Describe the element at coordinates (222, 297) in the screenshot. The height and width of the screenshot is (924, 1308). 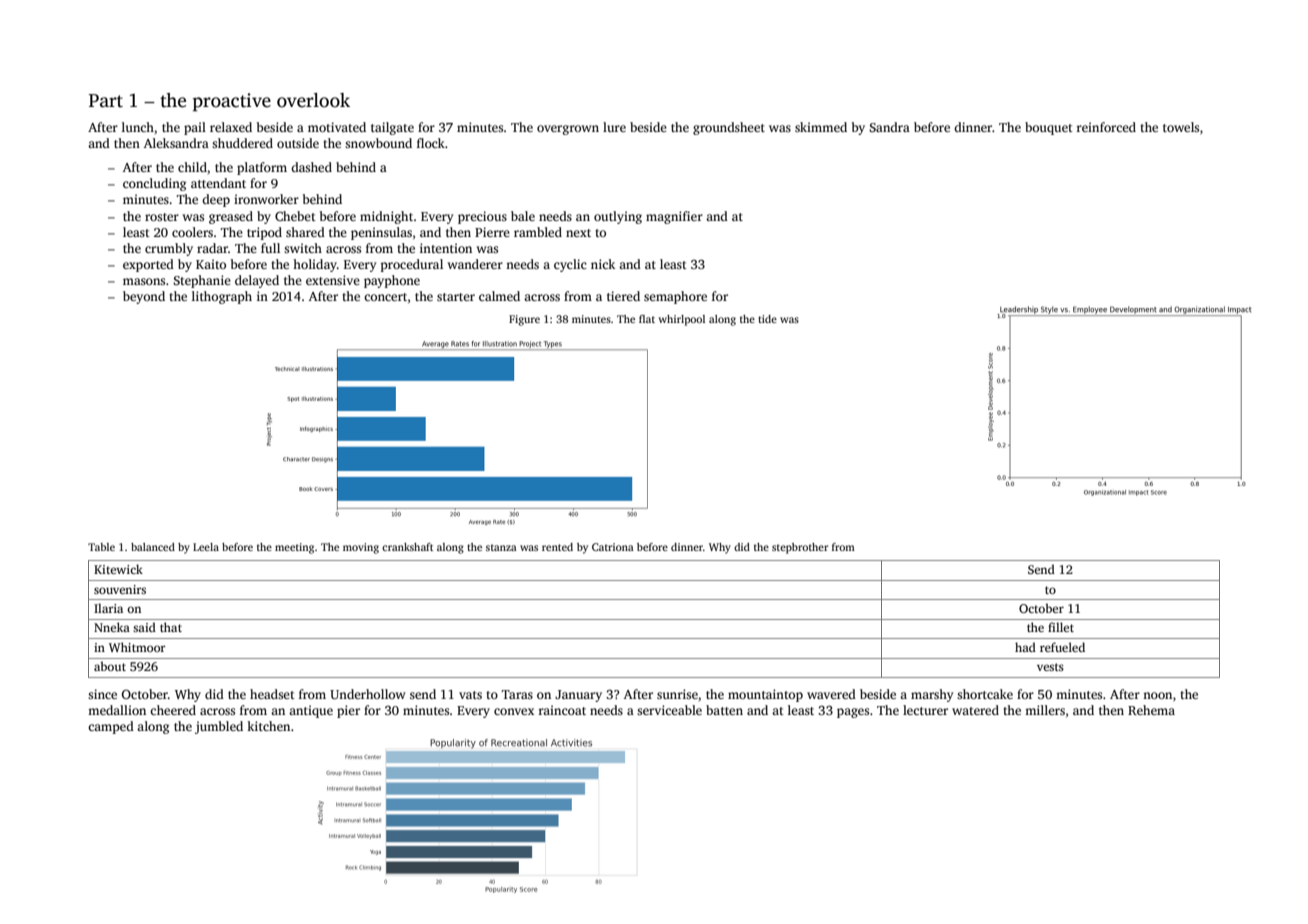
I see `lithograph` at that location.
